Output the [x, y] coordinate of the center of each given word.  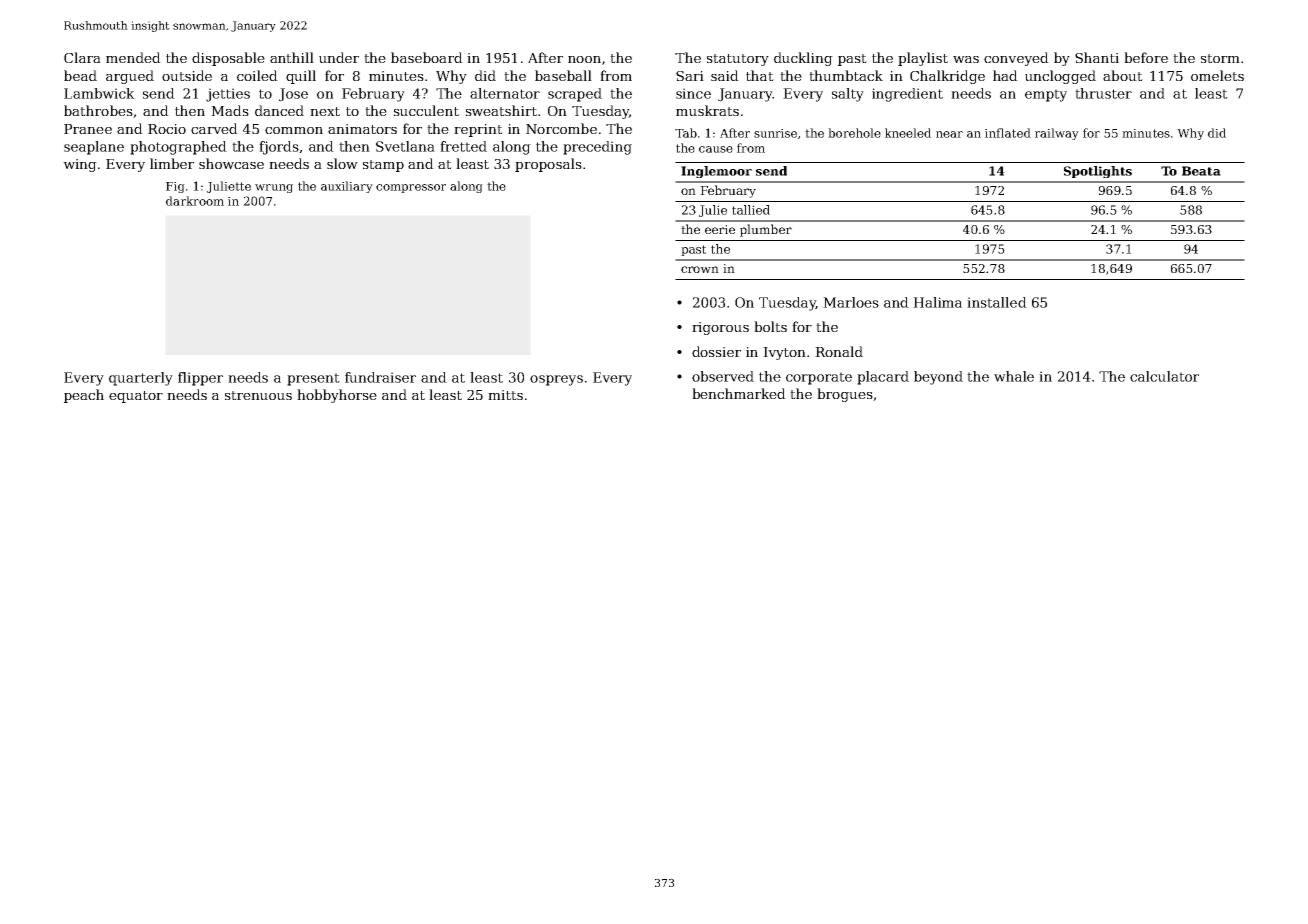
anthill [292, 57]
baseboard [427, 57]
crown [700, 269]
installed [997, 302]
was [966, 59]
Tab [686, 133]
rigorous [720, 328]
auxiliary [347, 187]
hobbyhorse [337, 396]
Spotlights [1098, 172]
